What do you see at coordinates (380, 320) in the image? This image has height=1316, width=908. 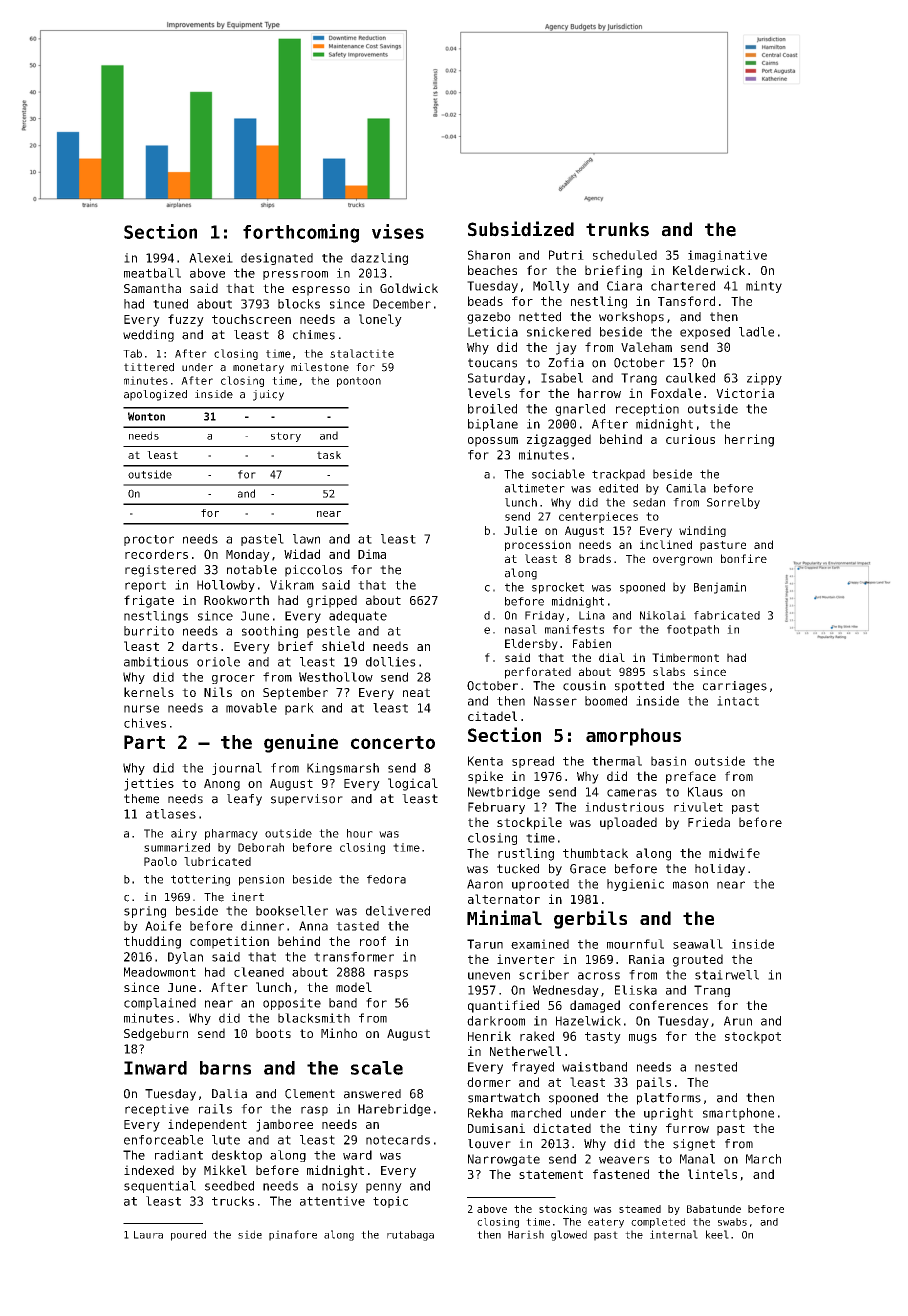 I see `lonely` at bounding box center [380, 320].
